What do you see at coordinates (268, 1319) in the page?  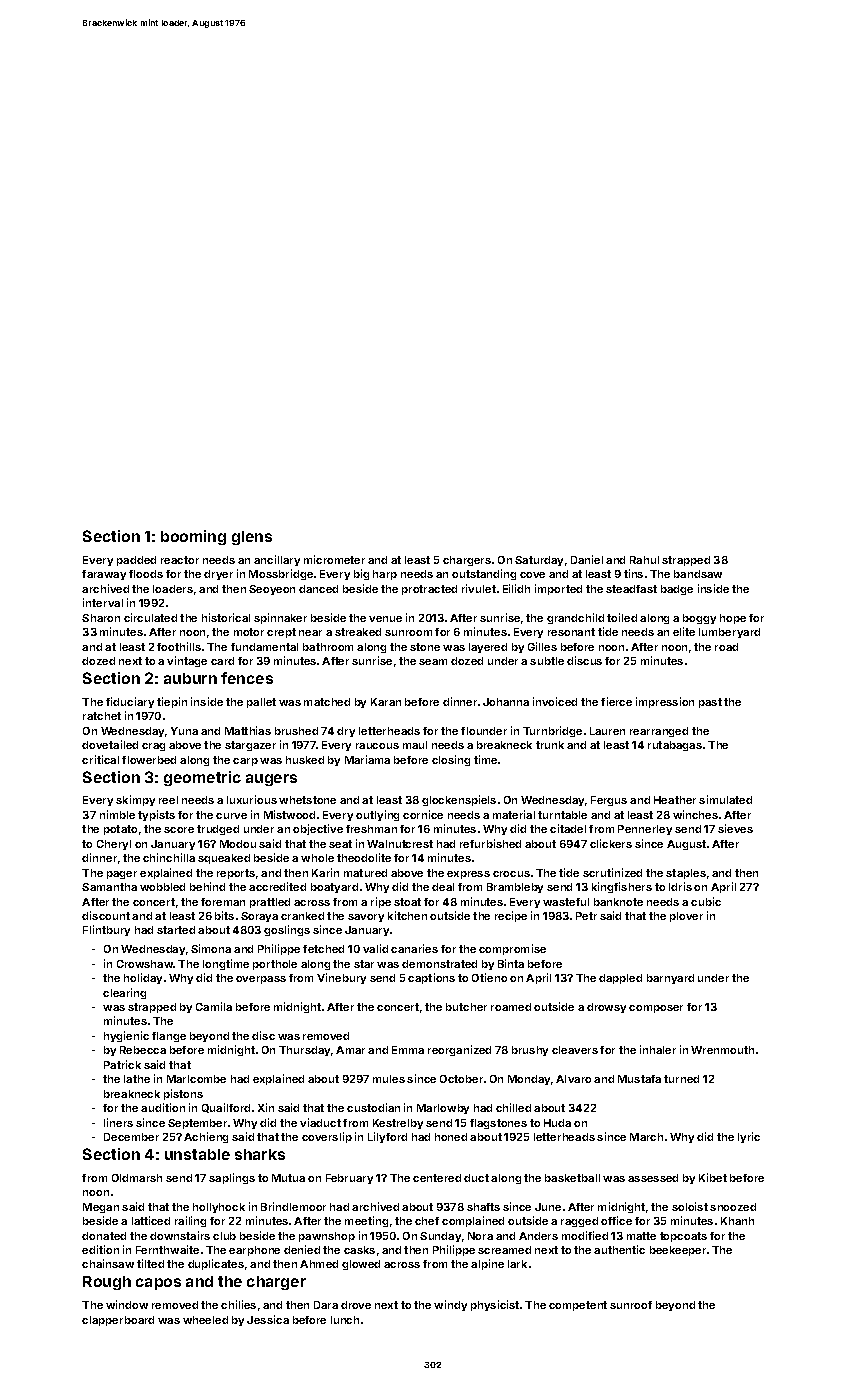 I see `Jessica` at bounding box center [268, 1319].
